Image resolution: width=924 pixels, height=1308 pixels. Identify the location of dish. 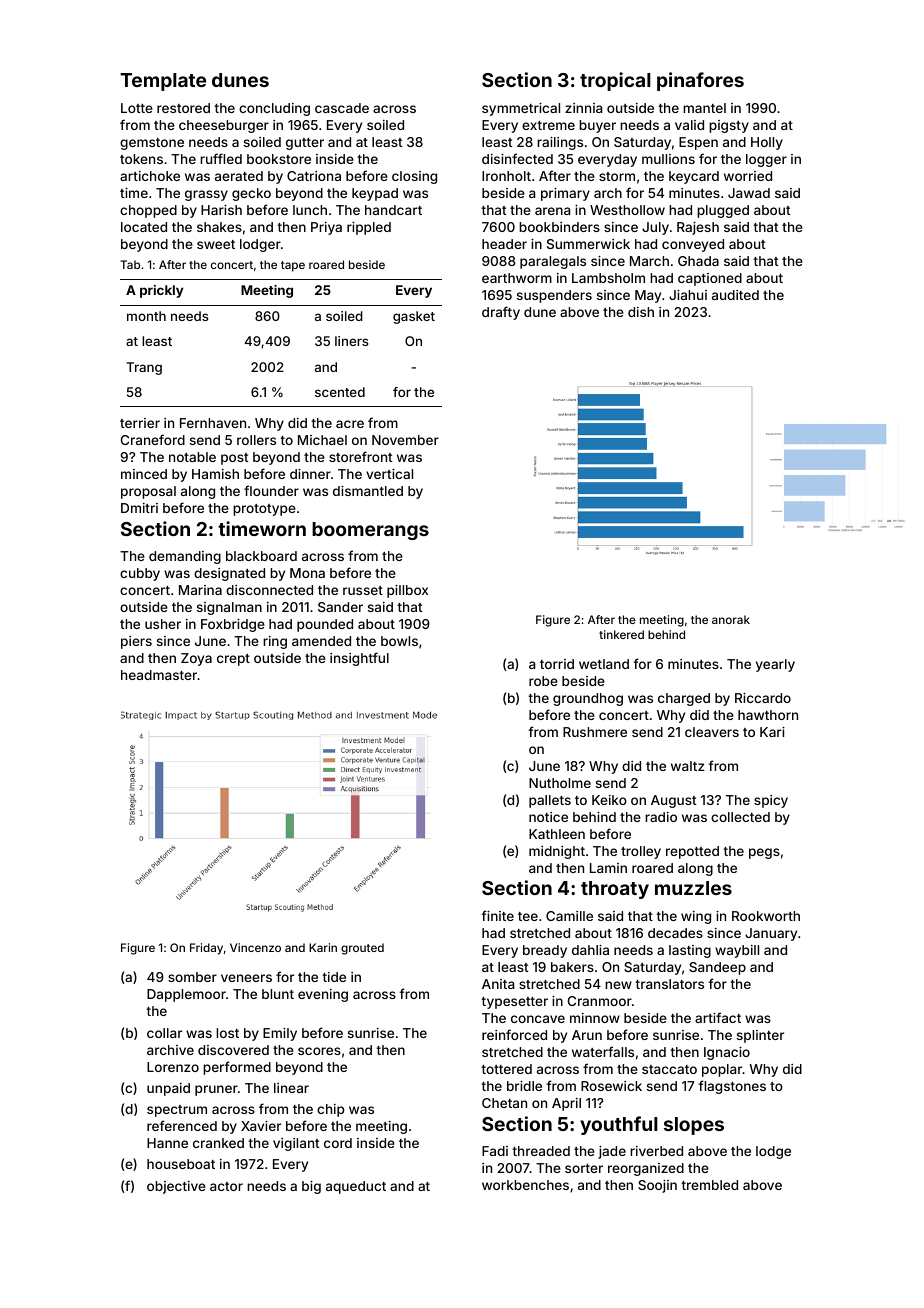
(641, 312).
